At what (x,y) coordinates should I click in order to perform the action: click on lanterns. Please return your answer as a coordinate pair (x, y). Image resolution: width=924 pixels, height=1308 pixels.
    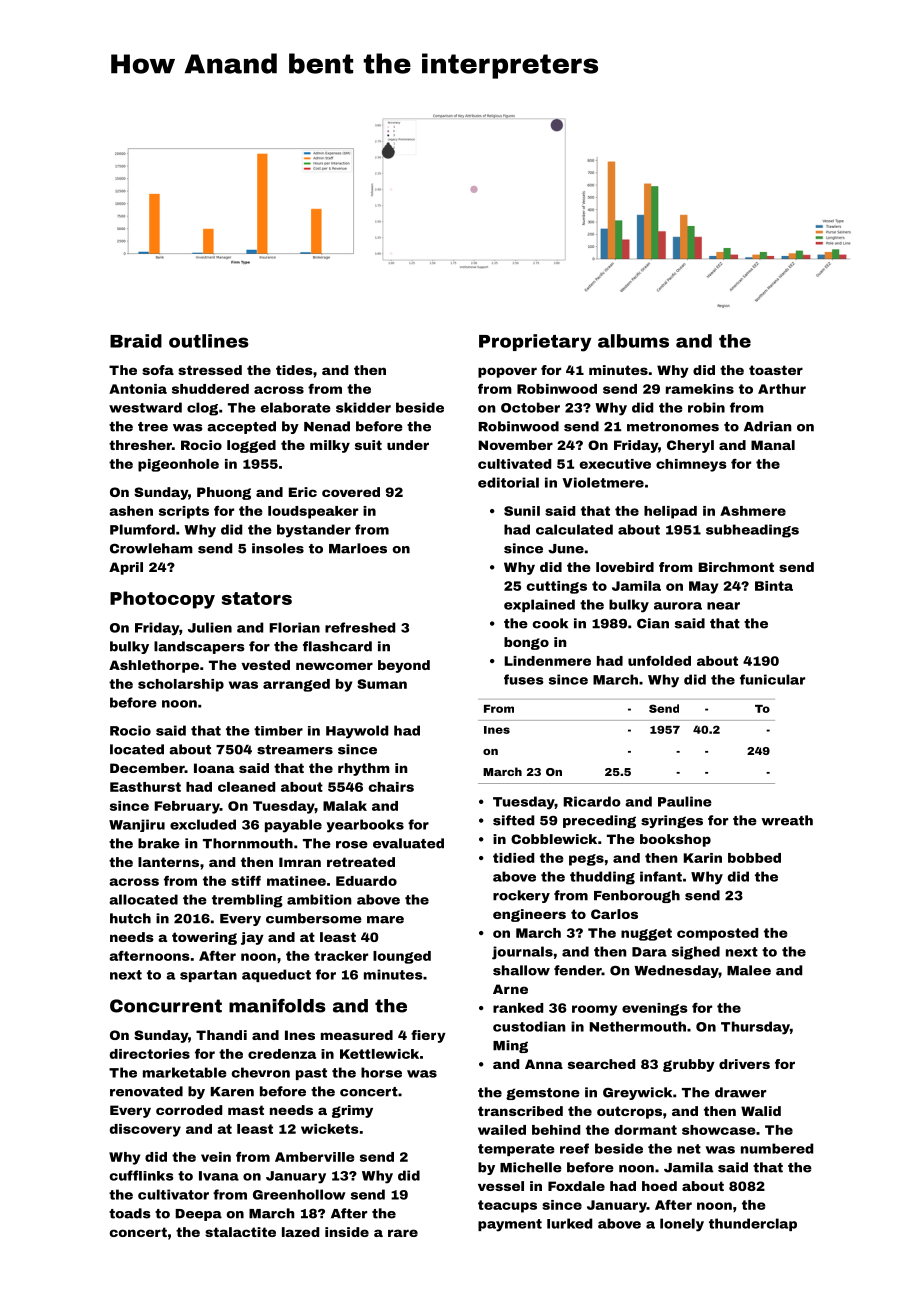
    Looking at the image, I should click on (168, 862).
